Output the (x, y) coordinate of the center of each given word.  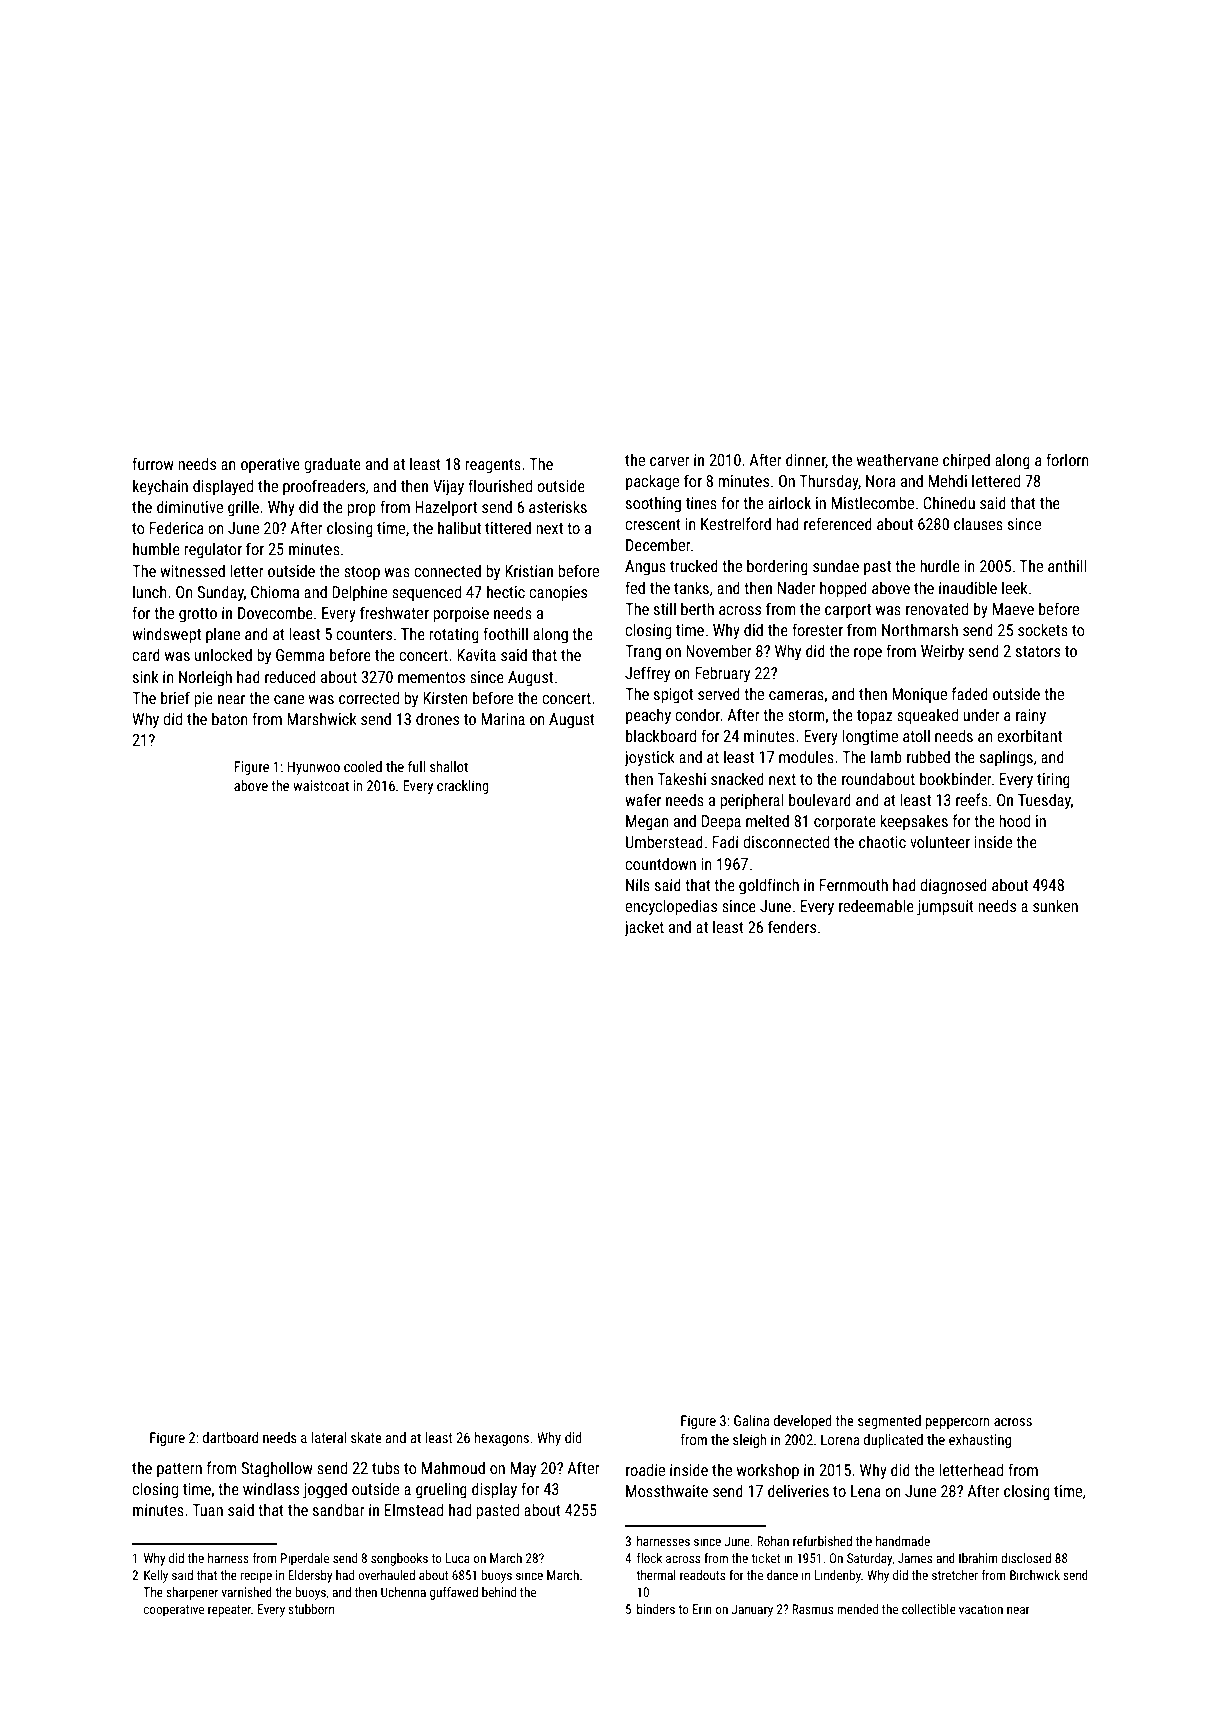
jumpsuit (945, 908)
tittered (508, 527)
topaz (875, 717)
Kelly (156, 1576)
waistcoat (321, 785)
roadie (645, 1469)
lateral (329, 1437)
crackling (463, 787)
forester (817, 629)
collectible (929, 1609)
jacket (644, 928)
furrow (153, 463)
